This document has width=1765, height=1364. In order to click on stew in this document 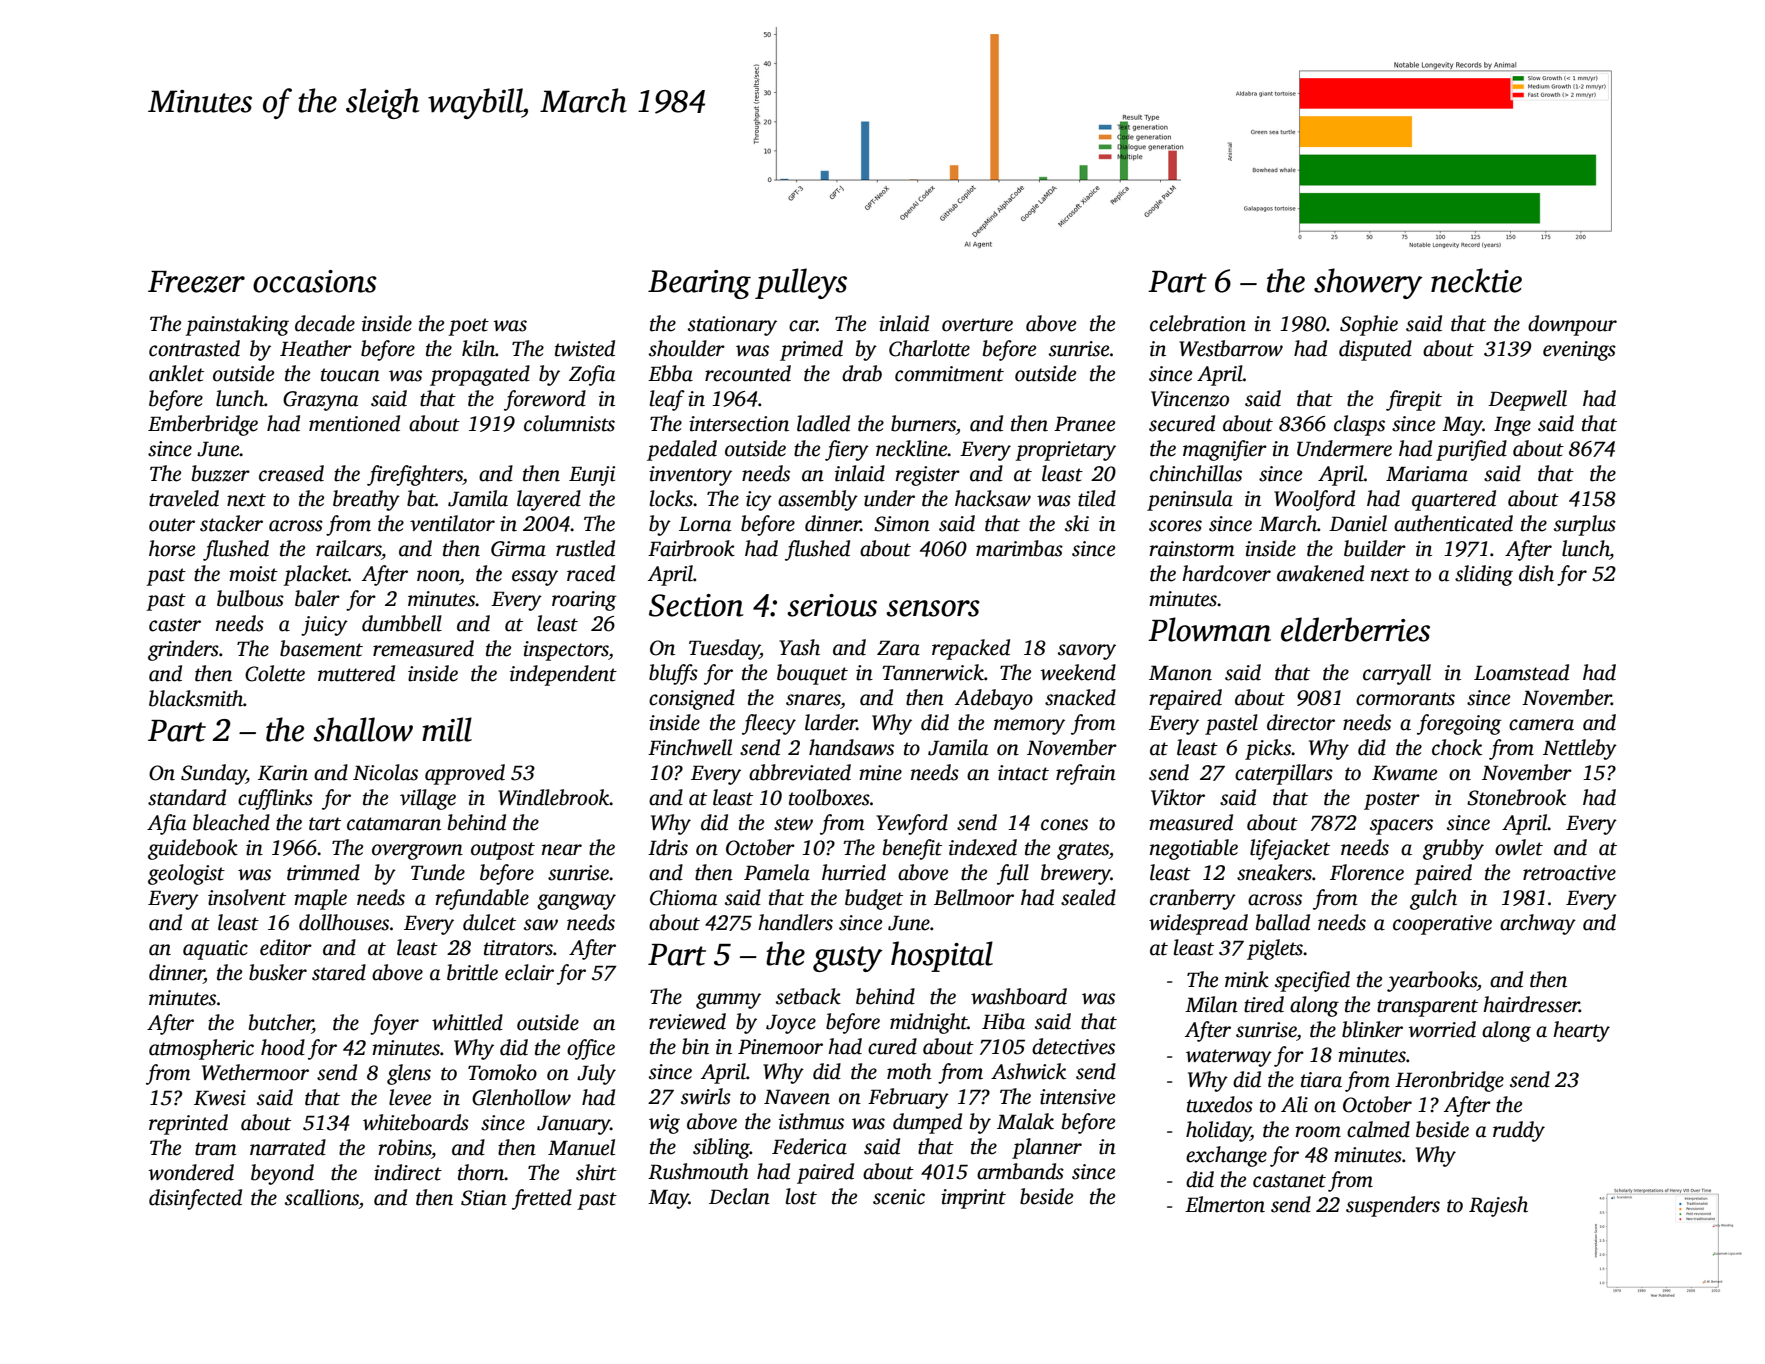, I will do `click(793, 824)`.
